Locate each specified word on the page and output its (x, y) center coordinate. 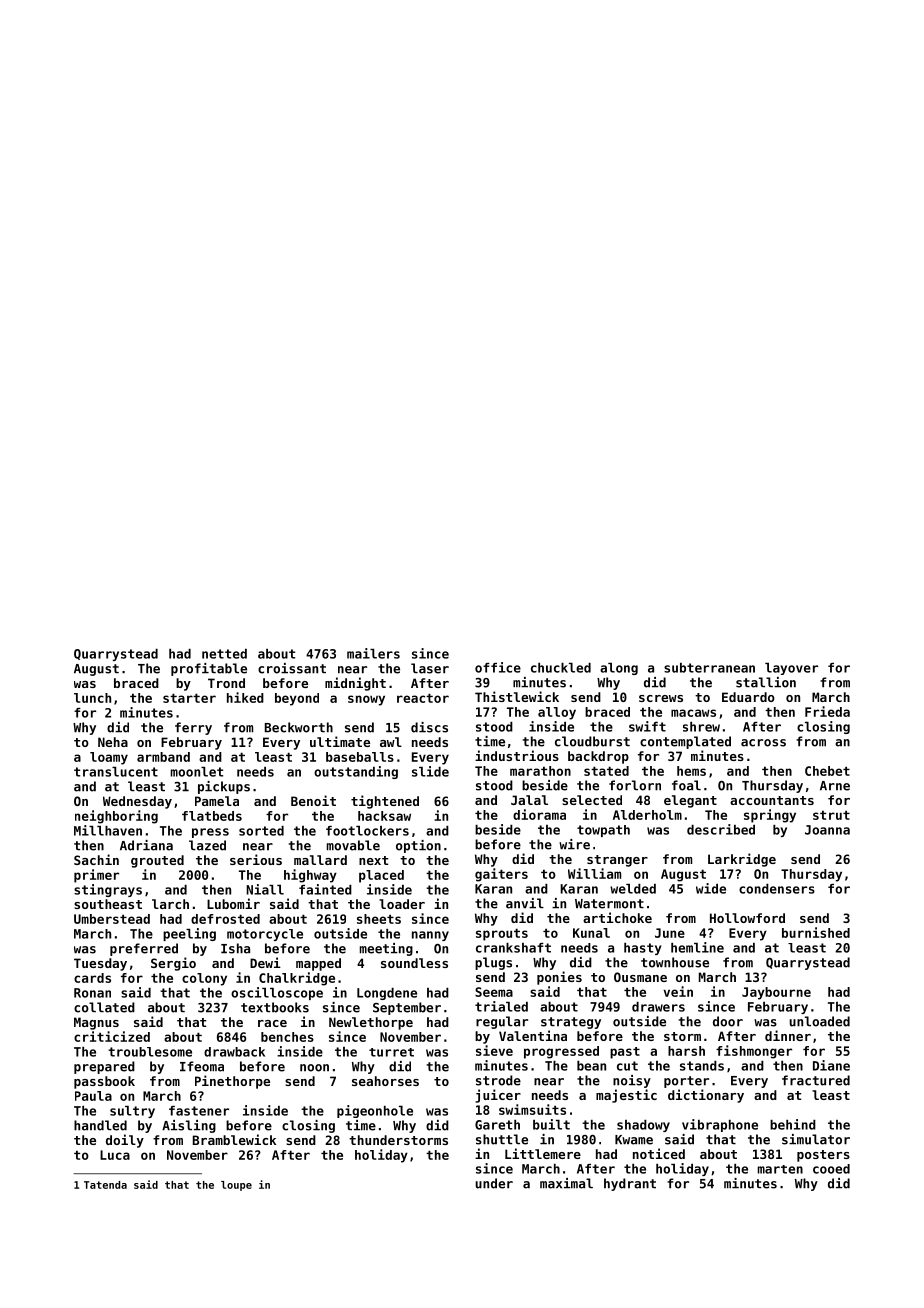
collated (104, 1007)
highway (310, 876)
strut (831, 815)
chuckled (561, 668)
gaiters (501, 875)
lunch (92, 698)
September (407, 1008)
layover (791, 669)
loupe (236, 1186)
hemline (697, 947)
